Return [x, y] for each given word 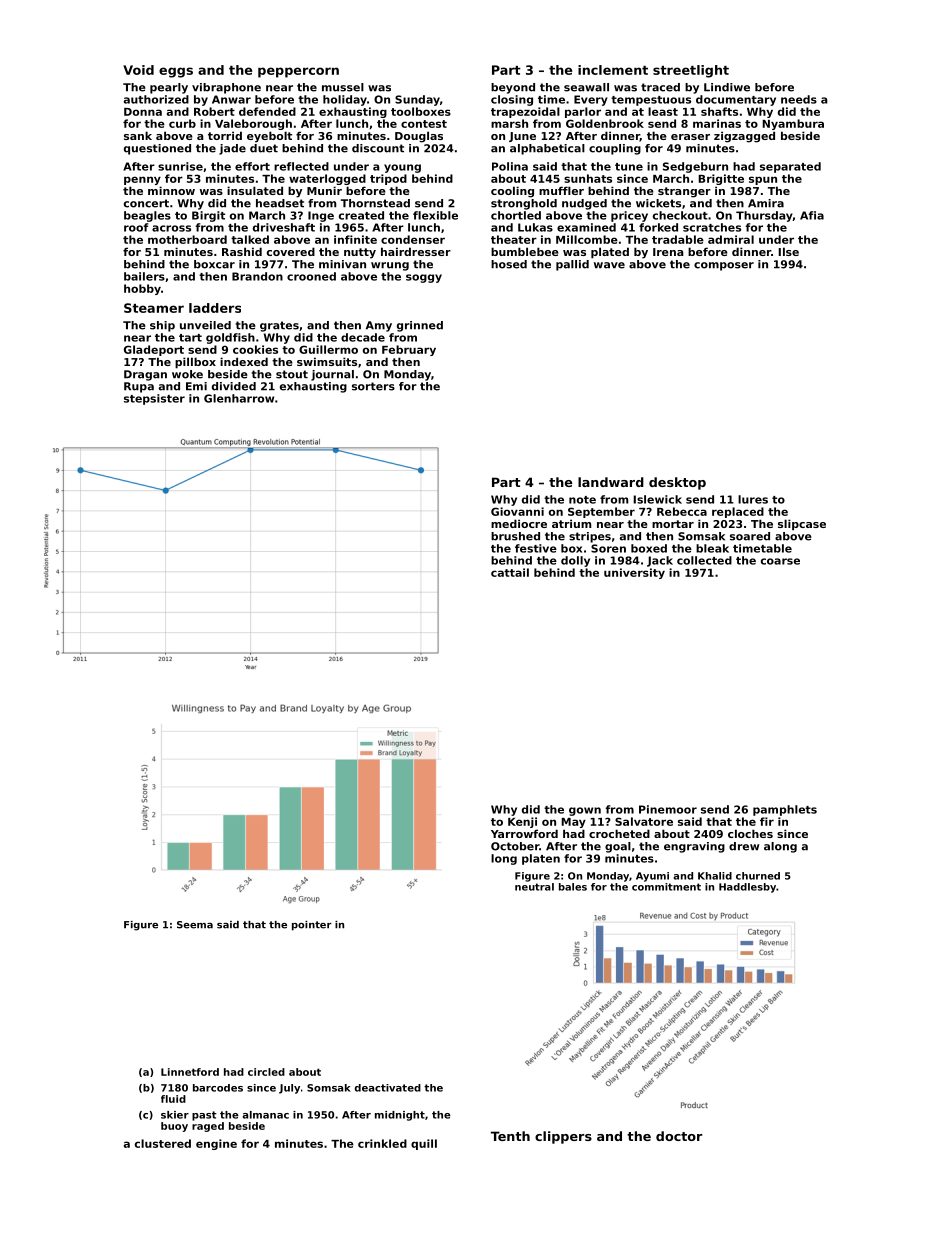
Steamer [154, 308]
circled [266, 1072]
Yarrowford [524, 833]
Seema [195, 925]
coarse [780, 561]
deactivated [387, 1088]
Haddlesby [747, 888]
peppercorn [298, 72]
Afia [812, 215]
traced [660, 87]
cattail [510, 572]
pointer [312, 926]
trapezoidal [525, 112]
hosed [509, 264]
